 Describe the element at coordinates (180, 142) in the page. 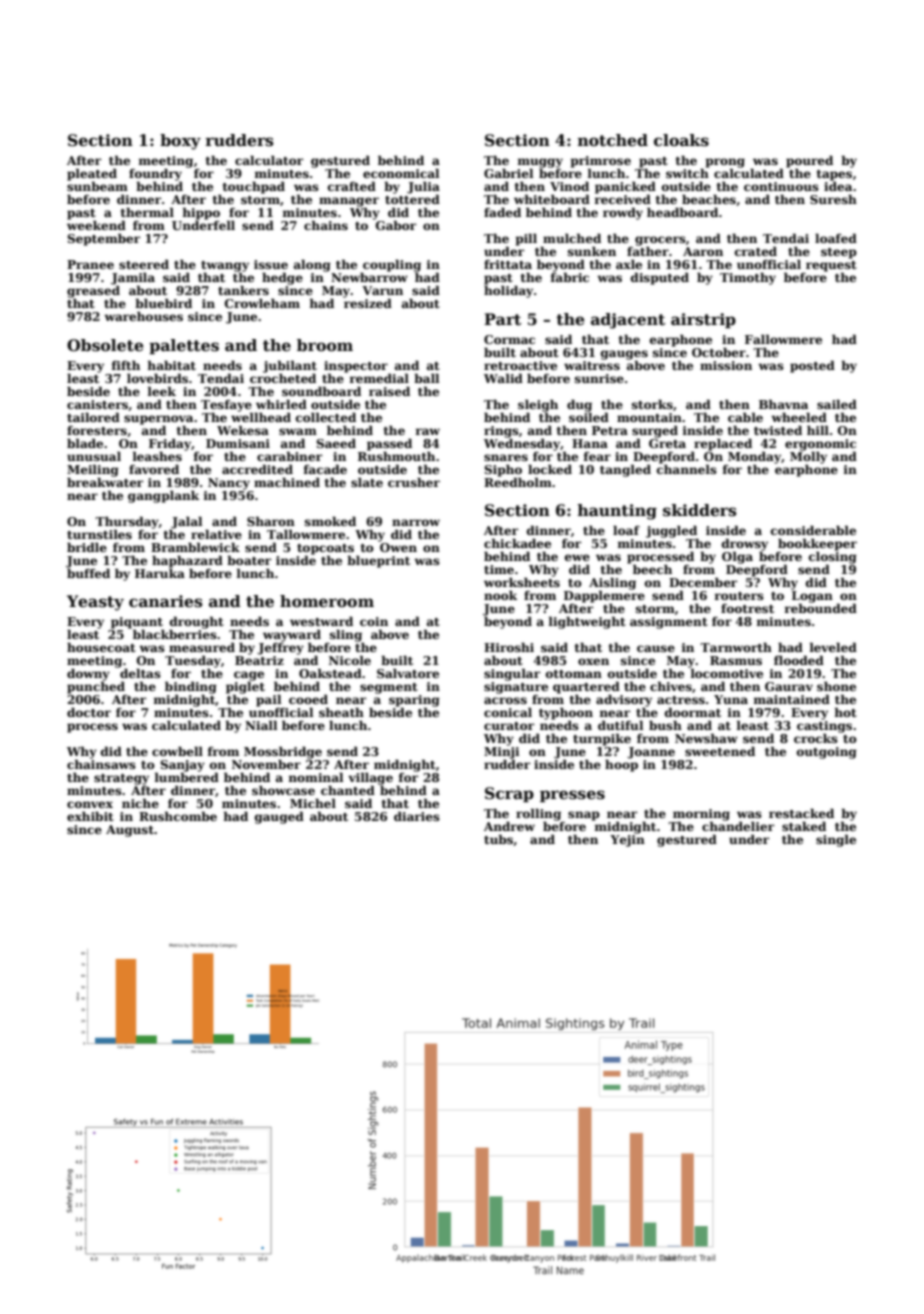

I see `boxy` at that location.
